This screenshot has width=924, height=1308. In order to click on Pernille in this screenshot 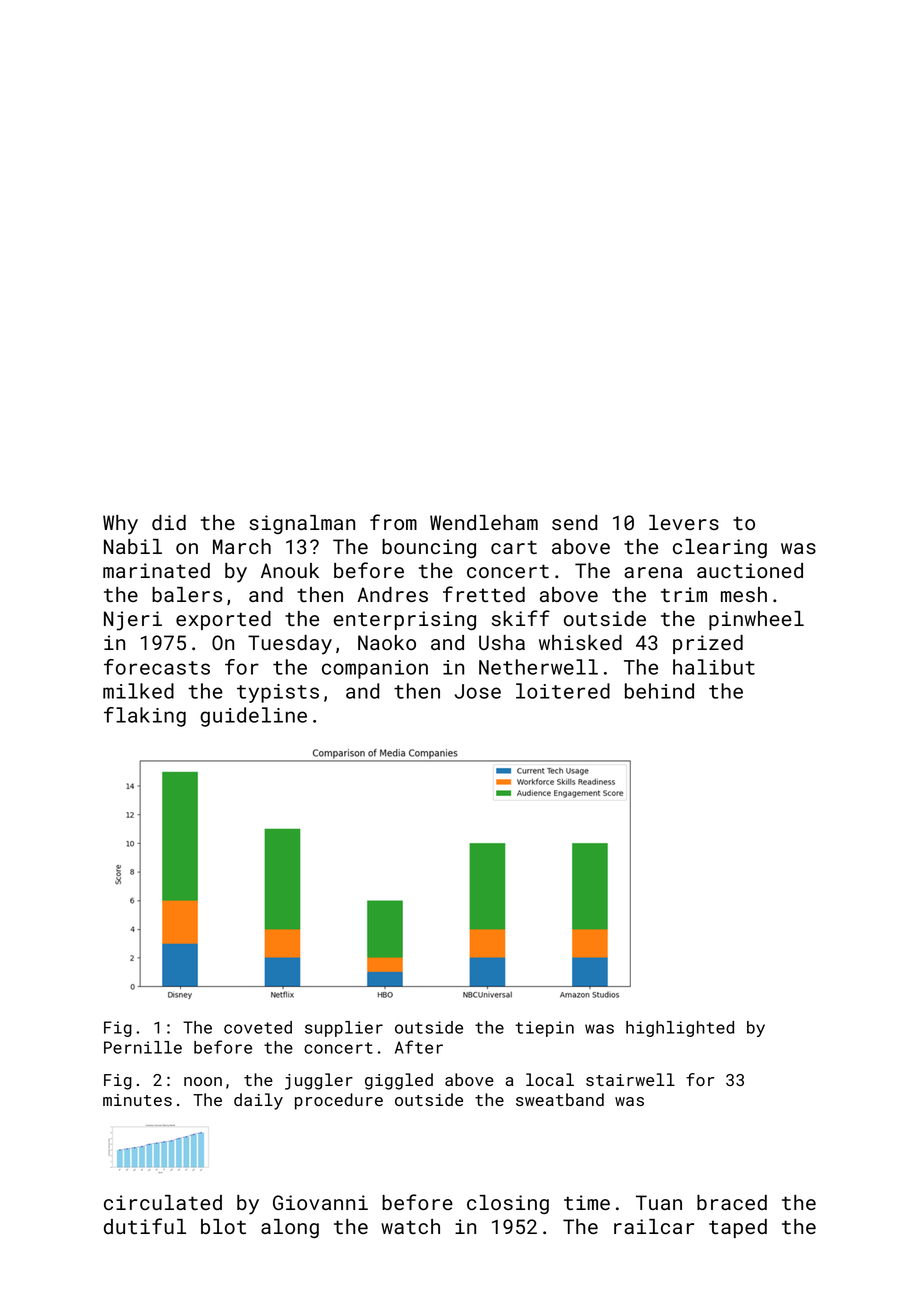, I will do `click(143, 1047)`.
